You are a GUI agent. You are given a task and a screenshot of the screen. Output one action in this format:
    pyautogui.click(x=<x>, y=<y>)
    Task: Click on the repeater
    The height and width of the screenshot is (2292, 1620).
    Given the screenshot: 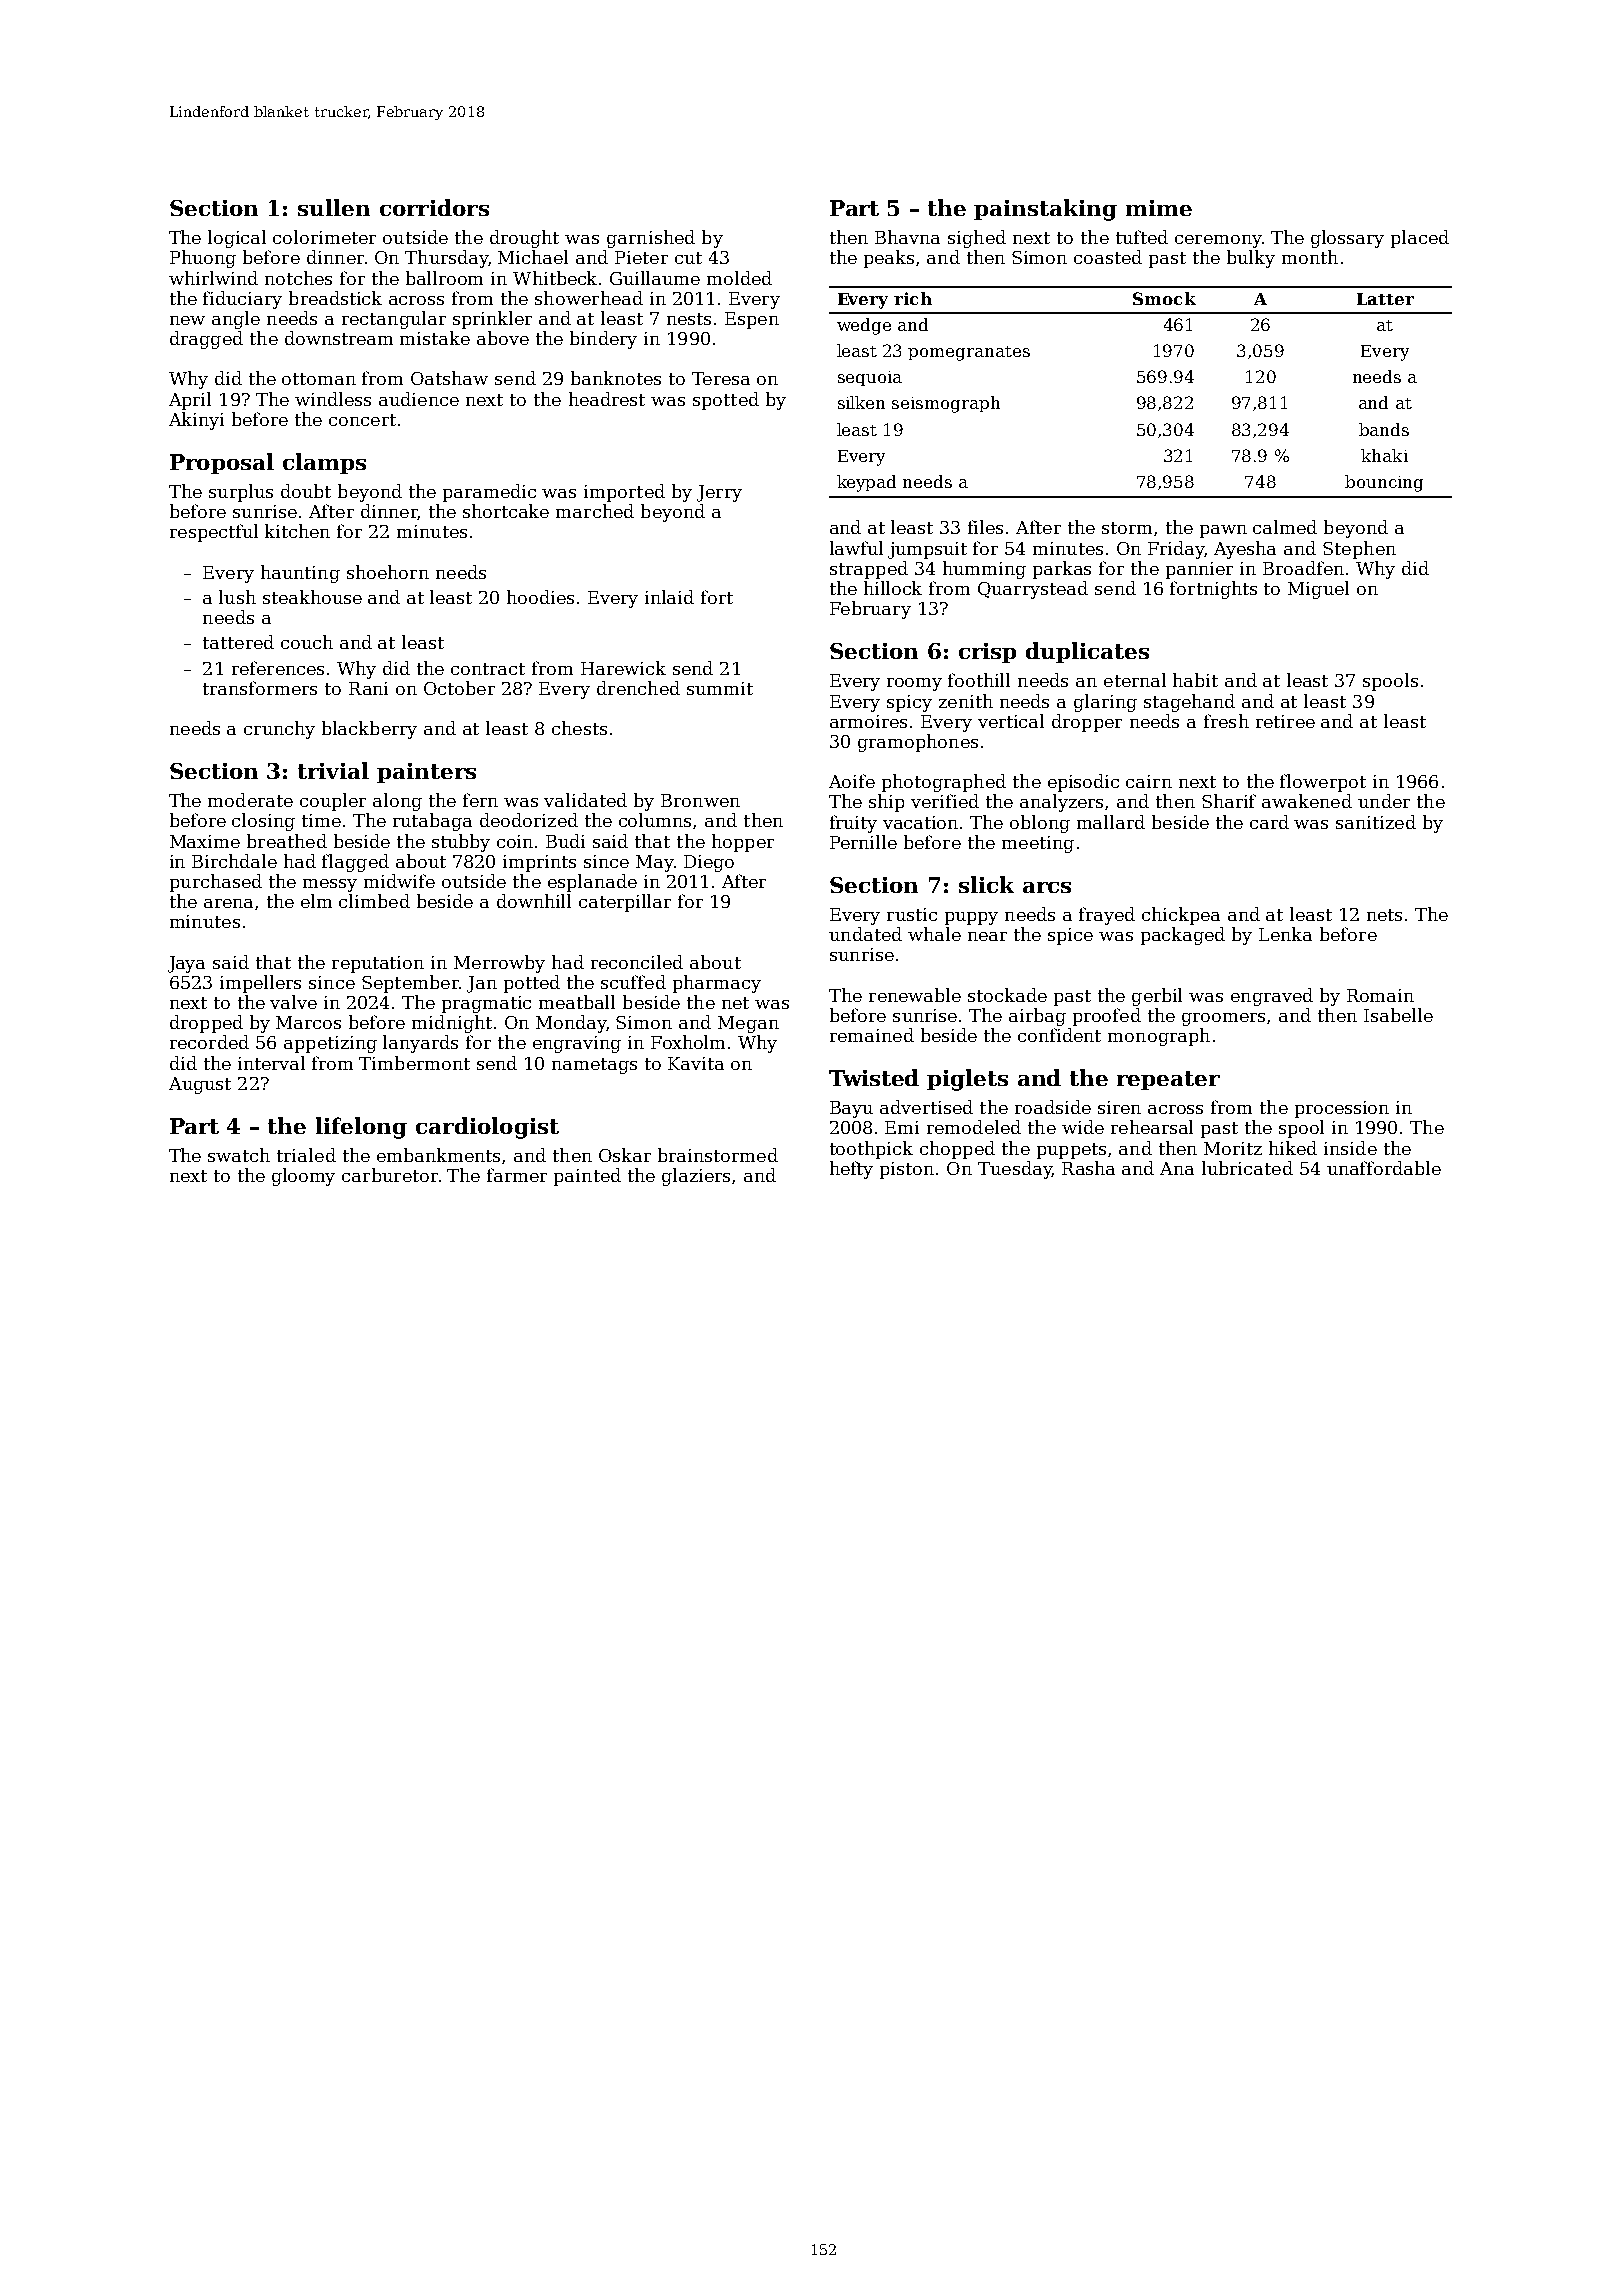 What is the action you would take?
    pyautogui.click(x=1168, y=1080)
